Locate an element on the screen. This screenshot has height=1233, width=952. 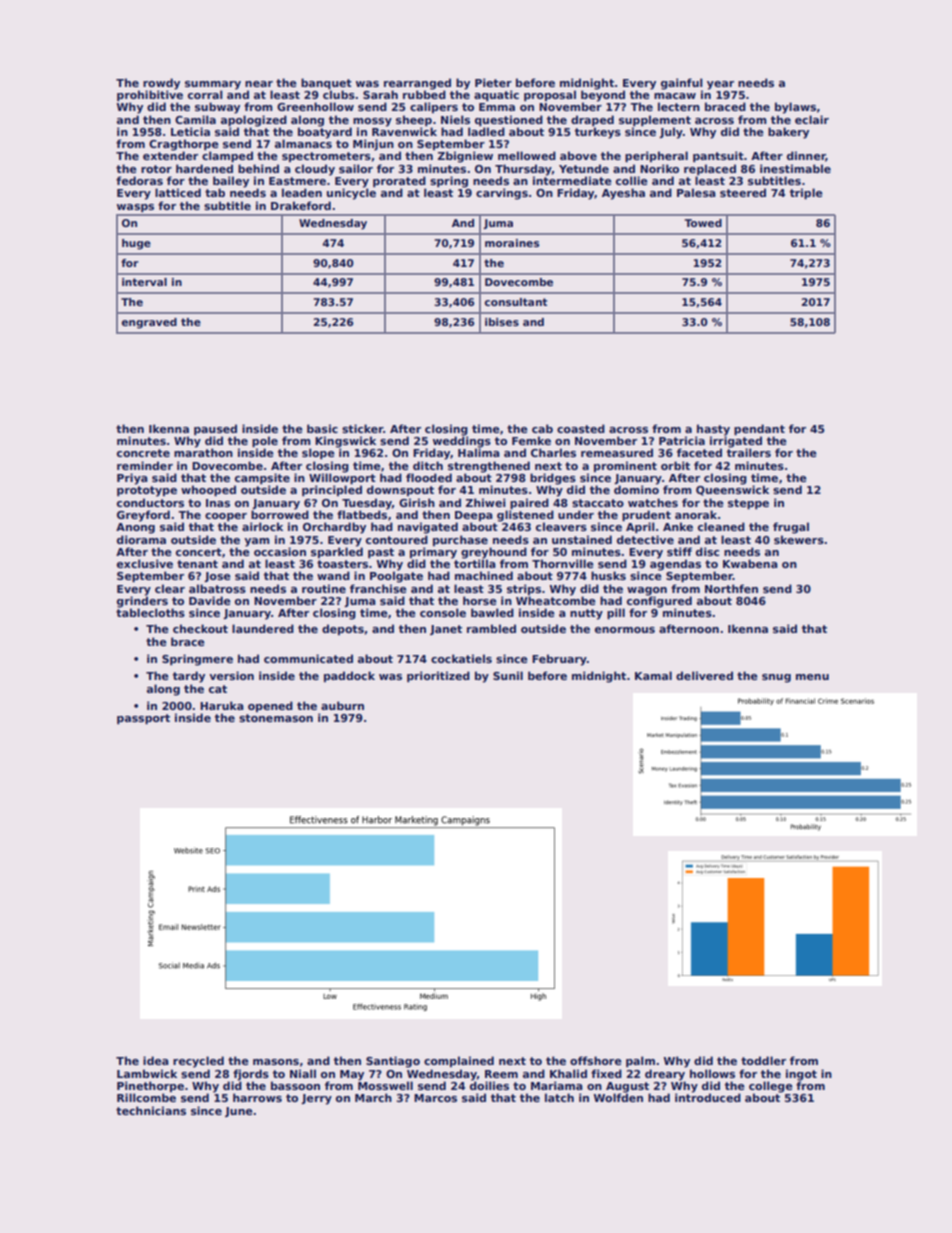
technicians is located at coordinates (151, 1110).
